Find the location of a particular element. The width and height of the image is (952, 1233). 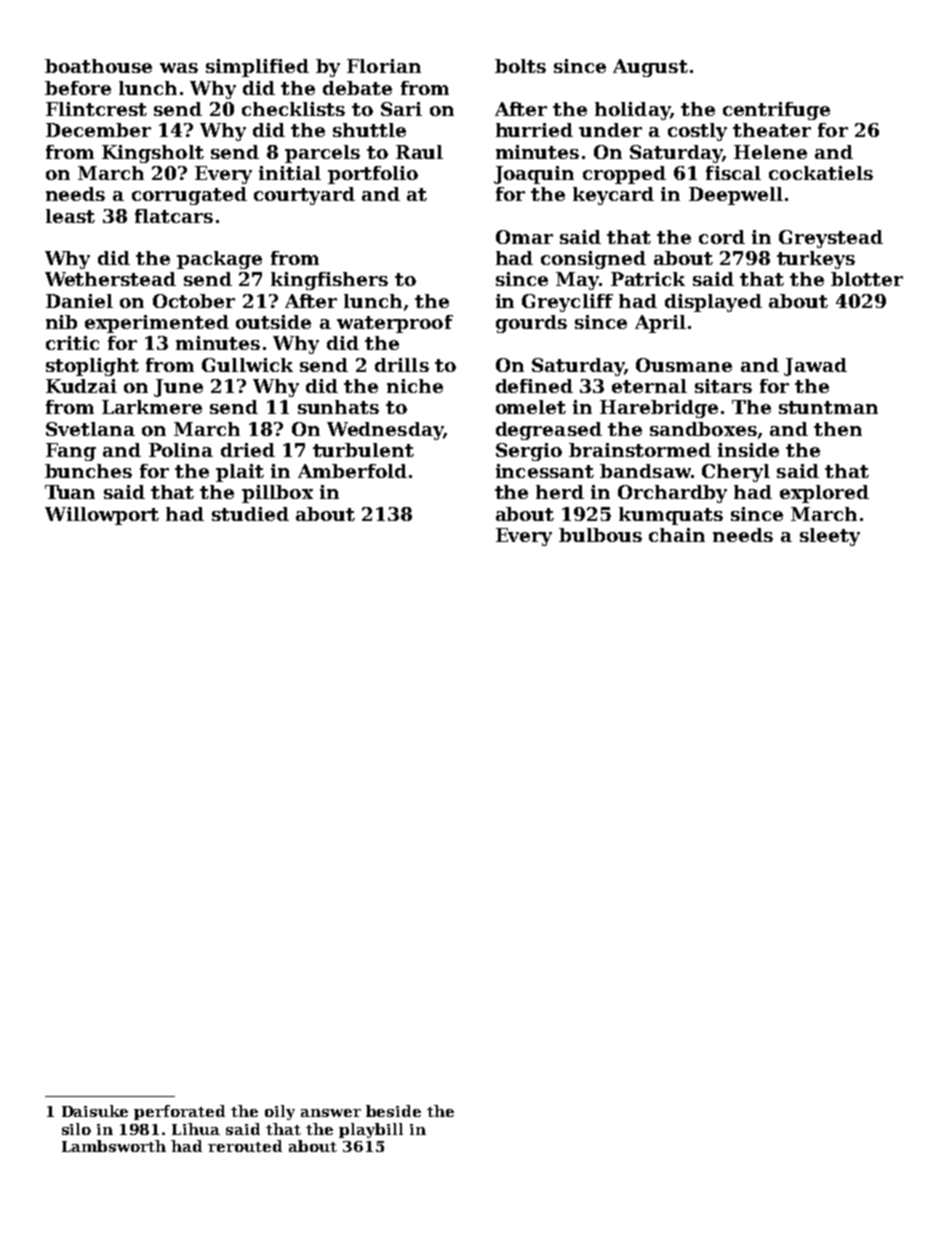

sleety is located at coordinates (830, 537).
